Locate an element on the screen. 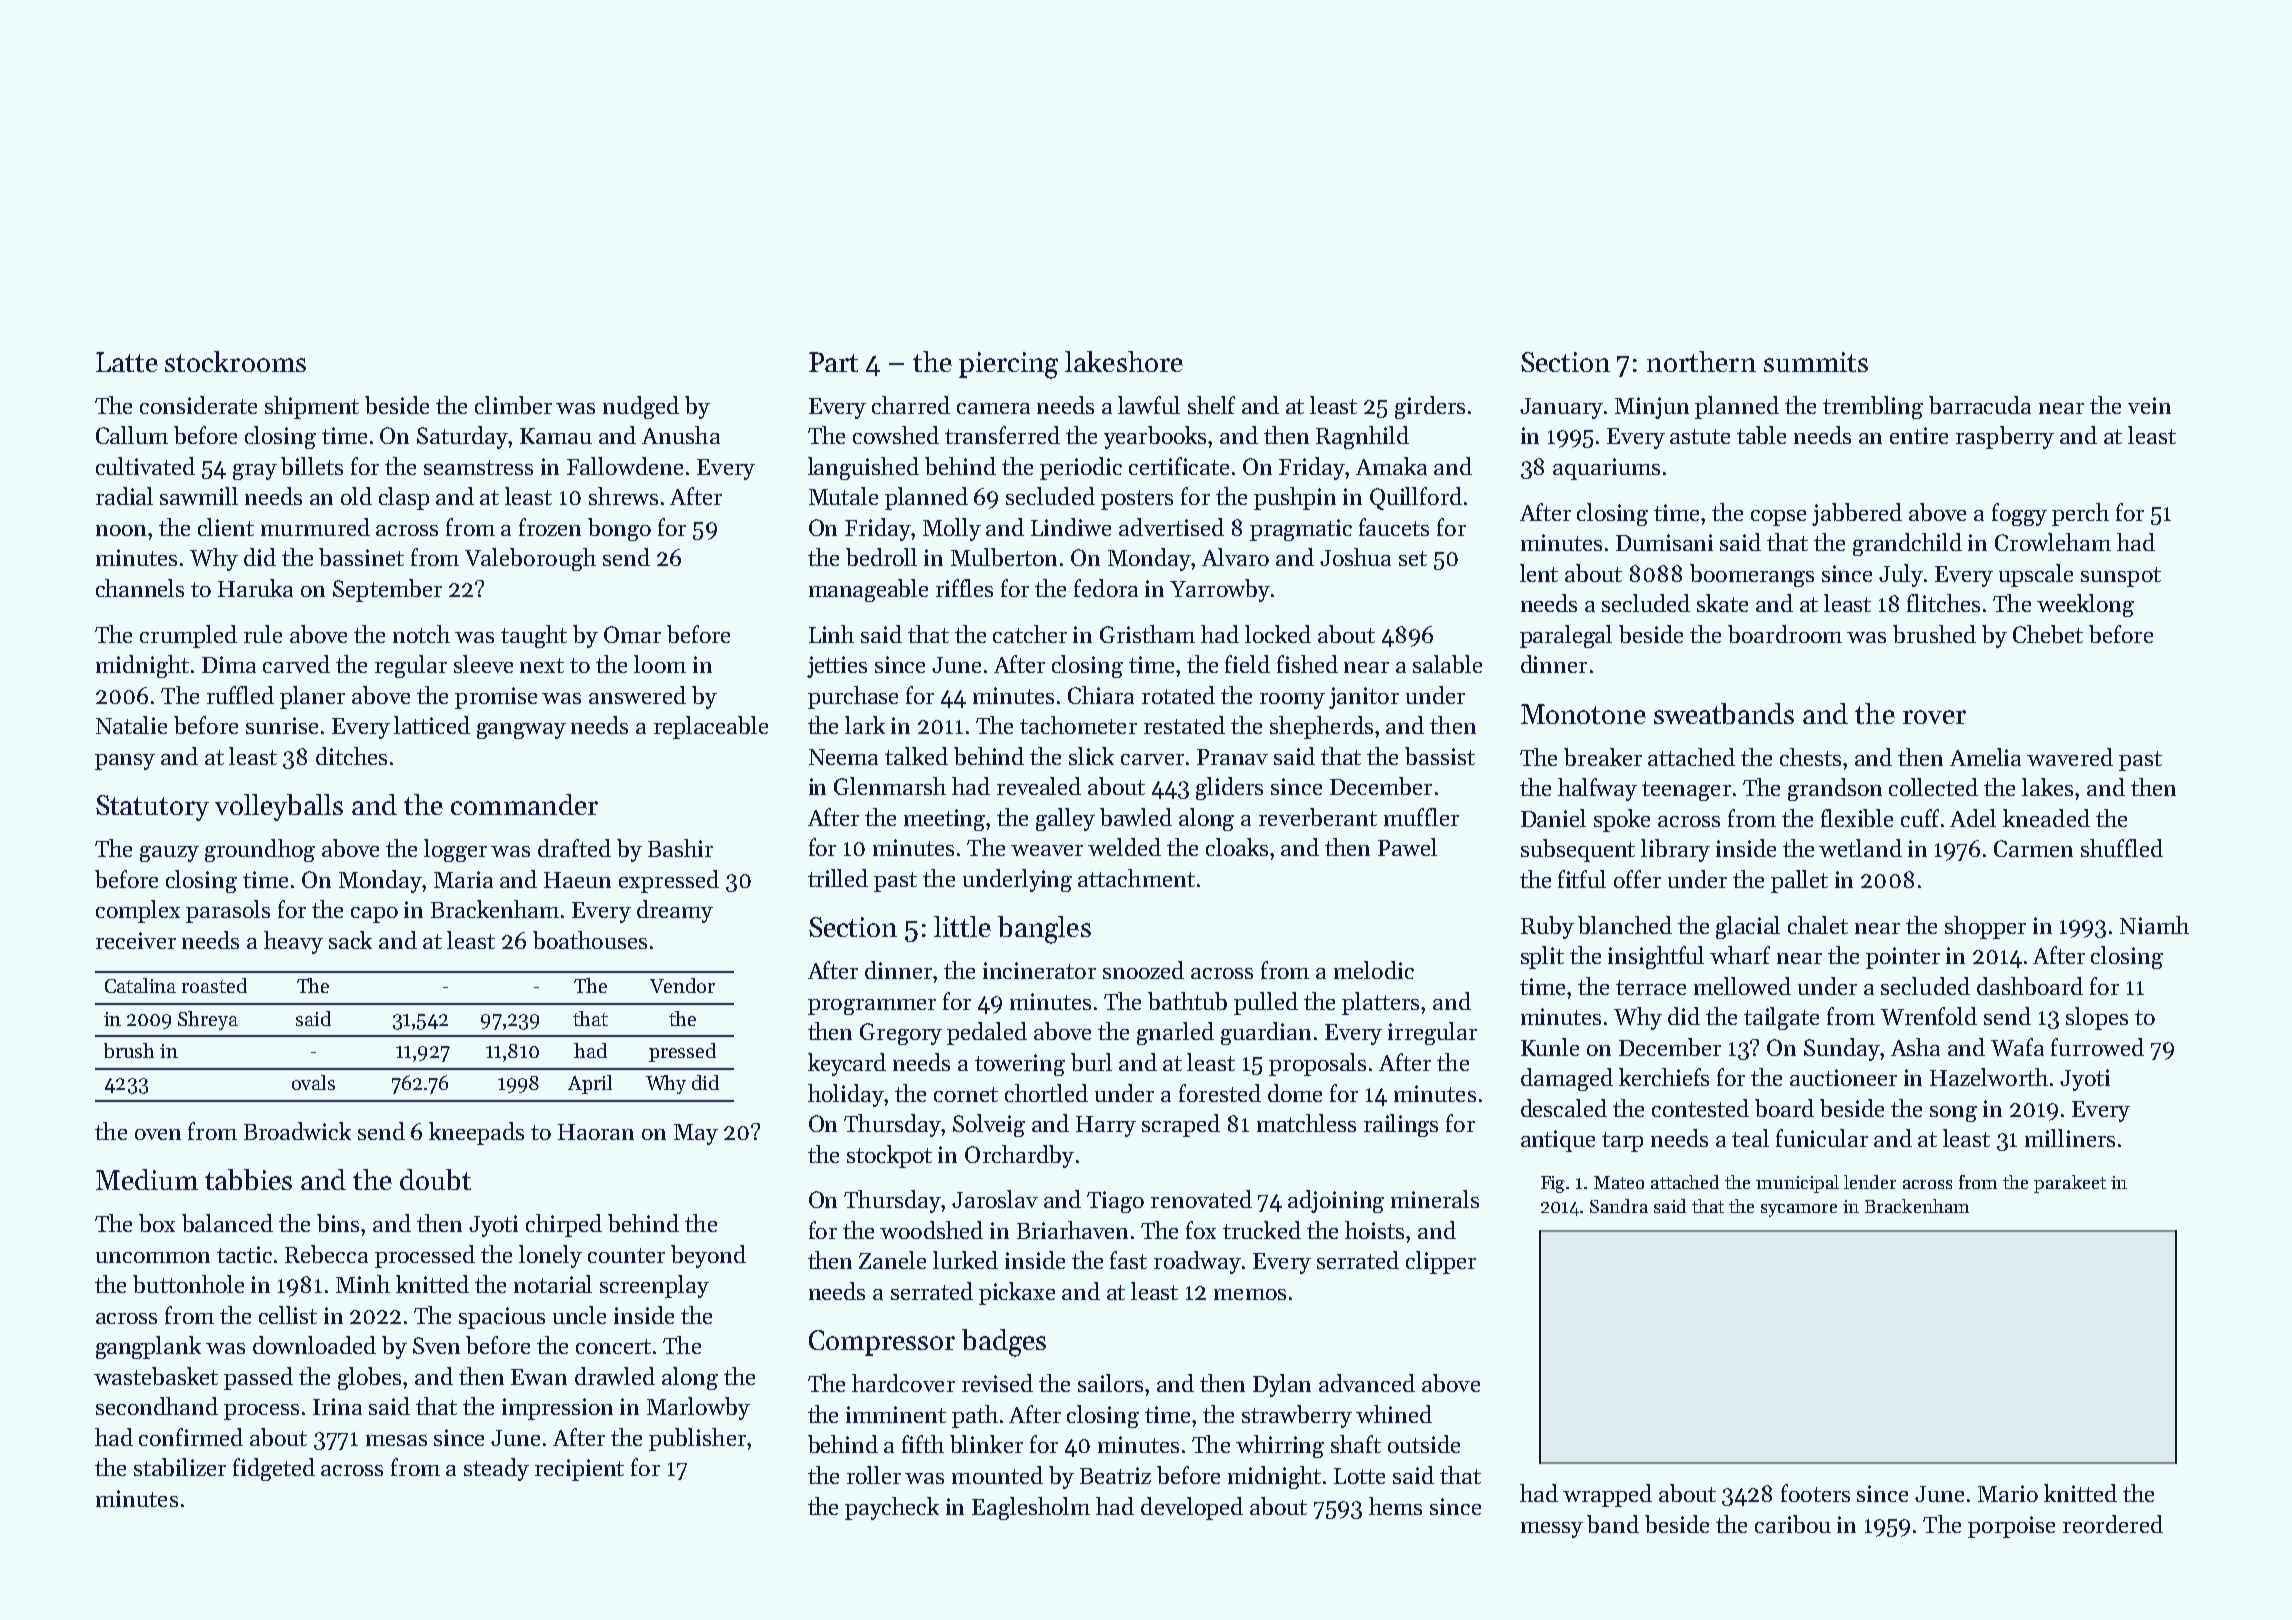 The image size is (2292, 1620). Medium is located at coordinates (147, 1179).
